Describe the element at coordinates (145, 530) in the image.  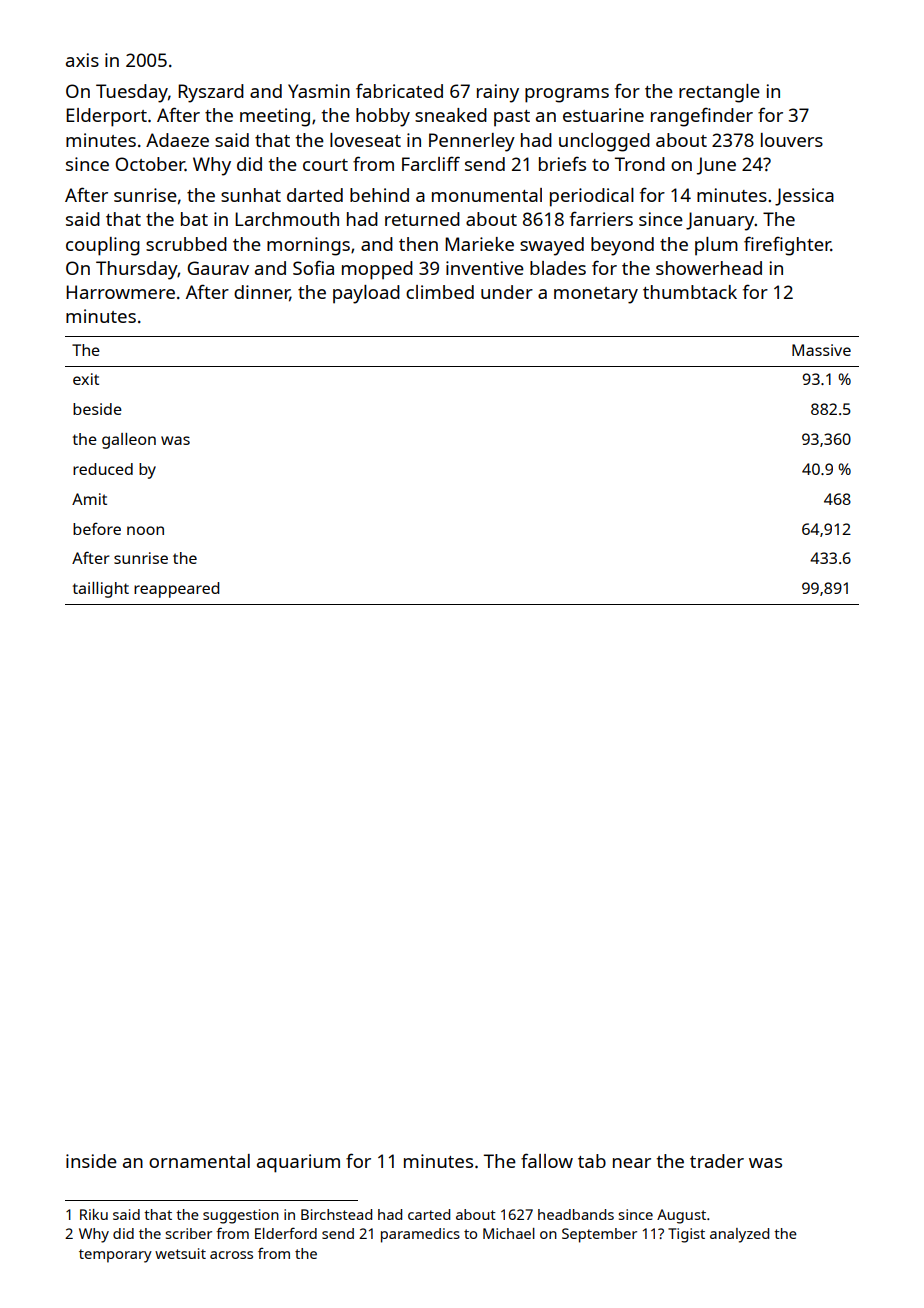
I see `noon` at that location.
